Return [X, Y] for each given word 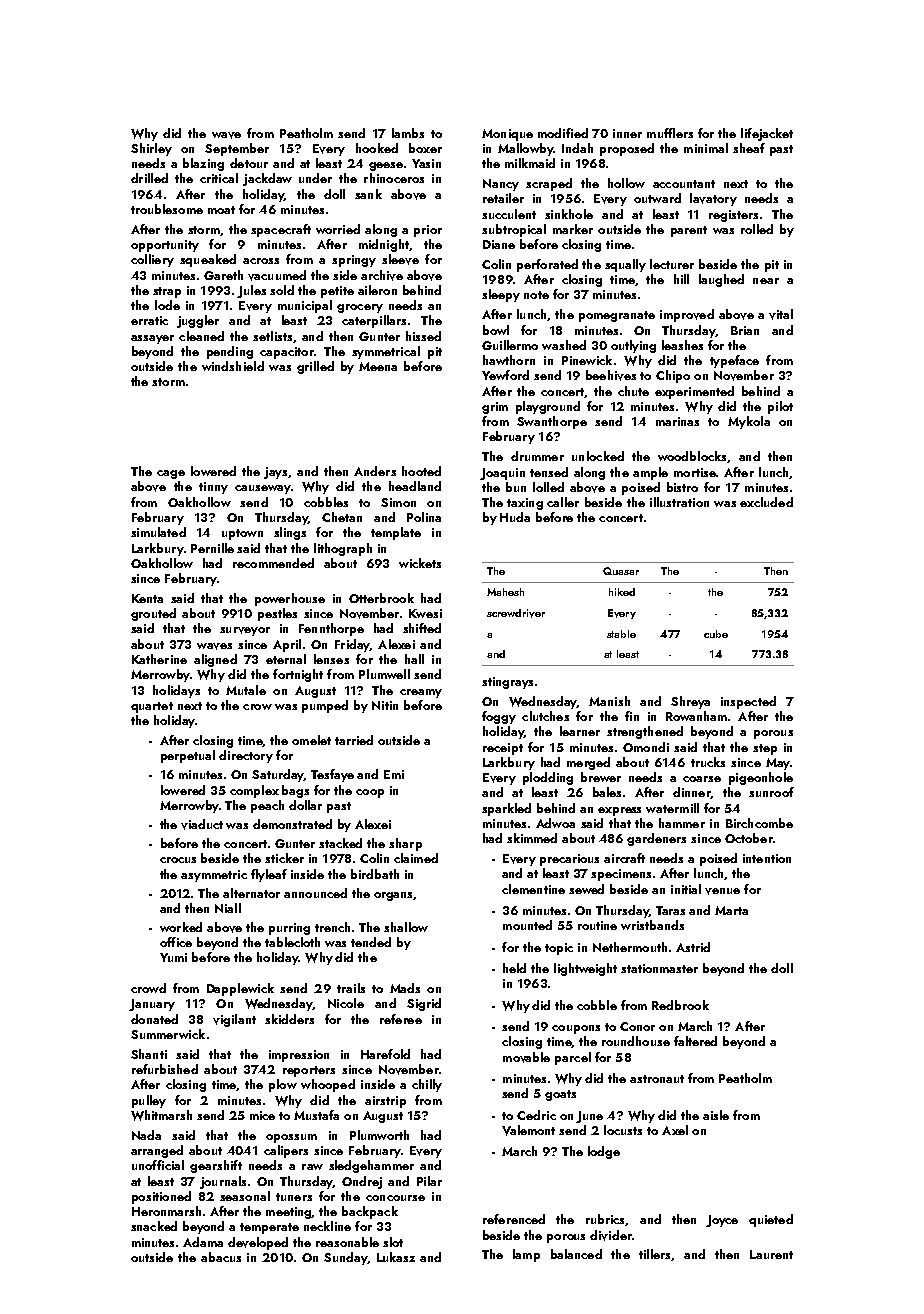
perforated [547, 265]
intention [767, 858]
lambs [408, 133]
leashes [682, 345]
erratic [149, 320]
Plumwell [384, 674]
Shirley [151, 149]
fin [632, 716]
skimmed [532, 838]
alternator [251, 893]
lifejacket [767, 134]
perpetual [188, 756]
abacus [221, 1257]
